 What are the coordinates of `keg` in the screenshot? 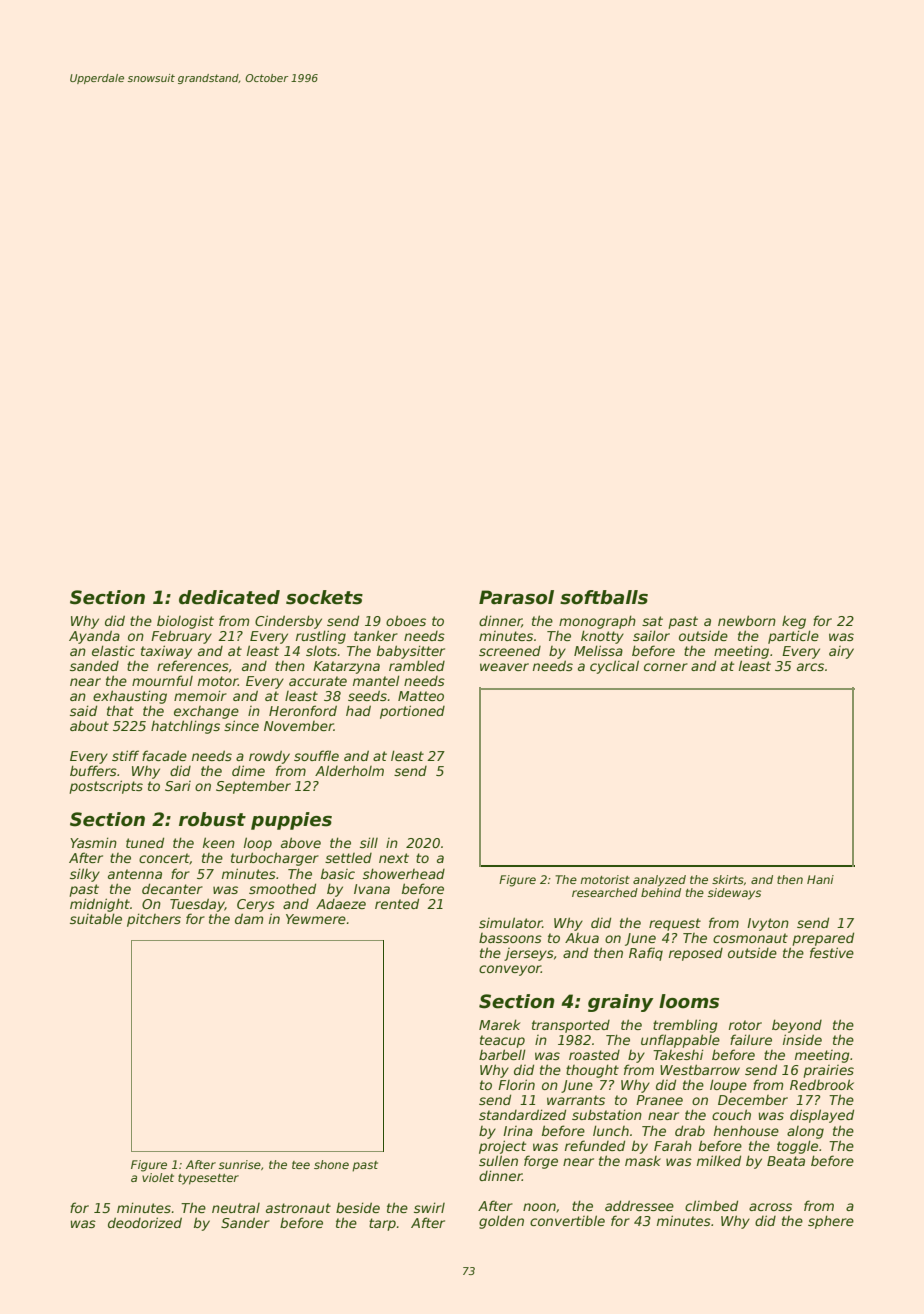 It's located at (794, 622).
